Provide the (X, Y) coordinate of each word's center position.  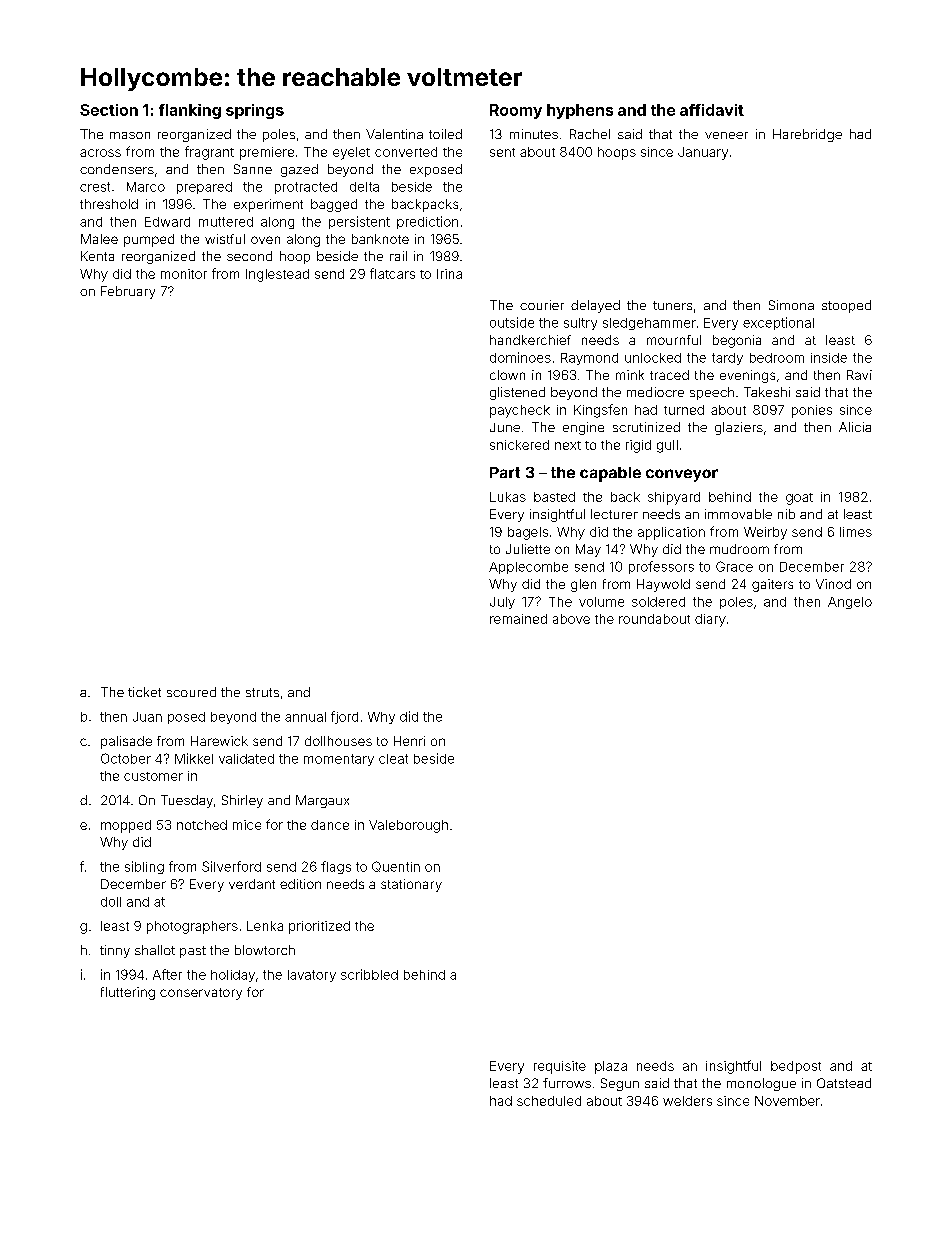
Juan (147, 717)
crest (95, 187)
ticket (144, 692)
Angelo (850, 603)
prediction (427, 222)
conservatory (201, 994)
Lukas (508, 497)
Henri (409, 741)
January (703, 153)
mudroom (739, 549)
